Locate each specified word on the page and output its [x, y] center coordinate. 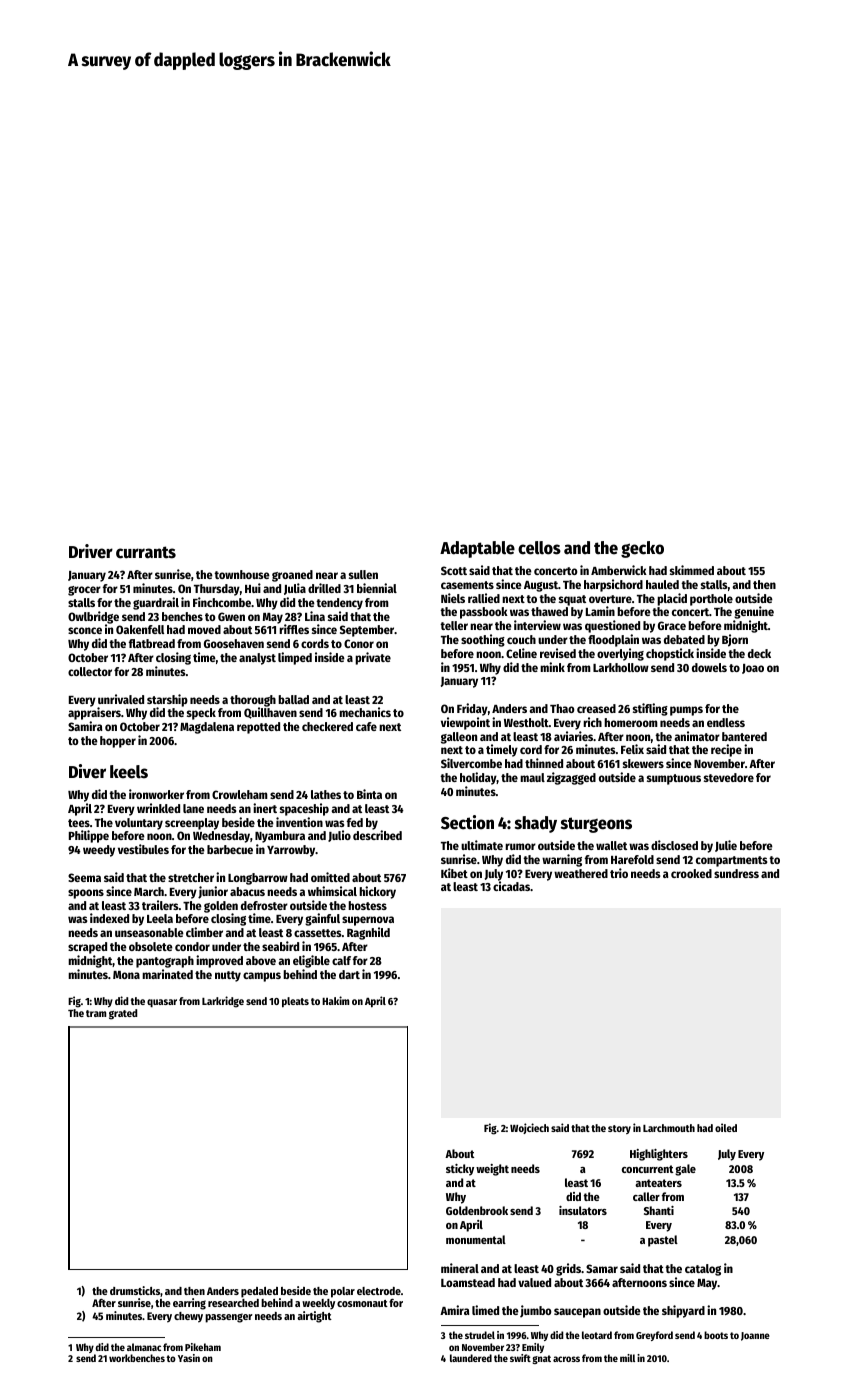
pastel [663, 1241]
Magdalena [207, 728]
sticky [460, 1170]
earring [189, 1304]
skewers [643, 763]
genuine [754, 612]
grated [123, 1014]
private [373, 658]
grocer [84, 591]
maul [532, 777]
